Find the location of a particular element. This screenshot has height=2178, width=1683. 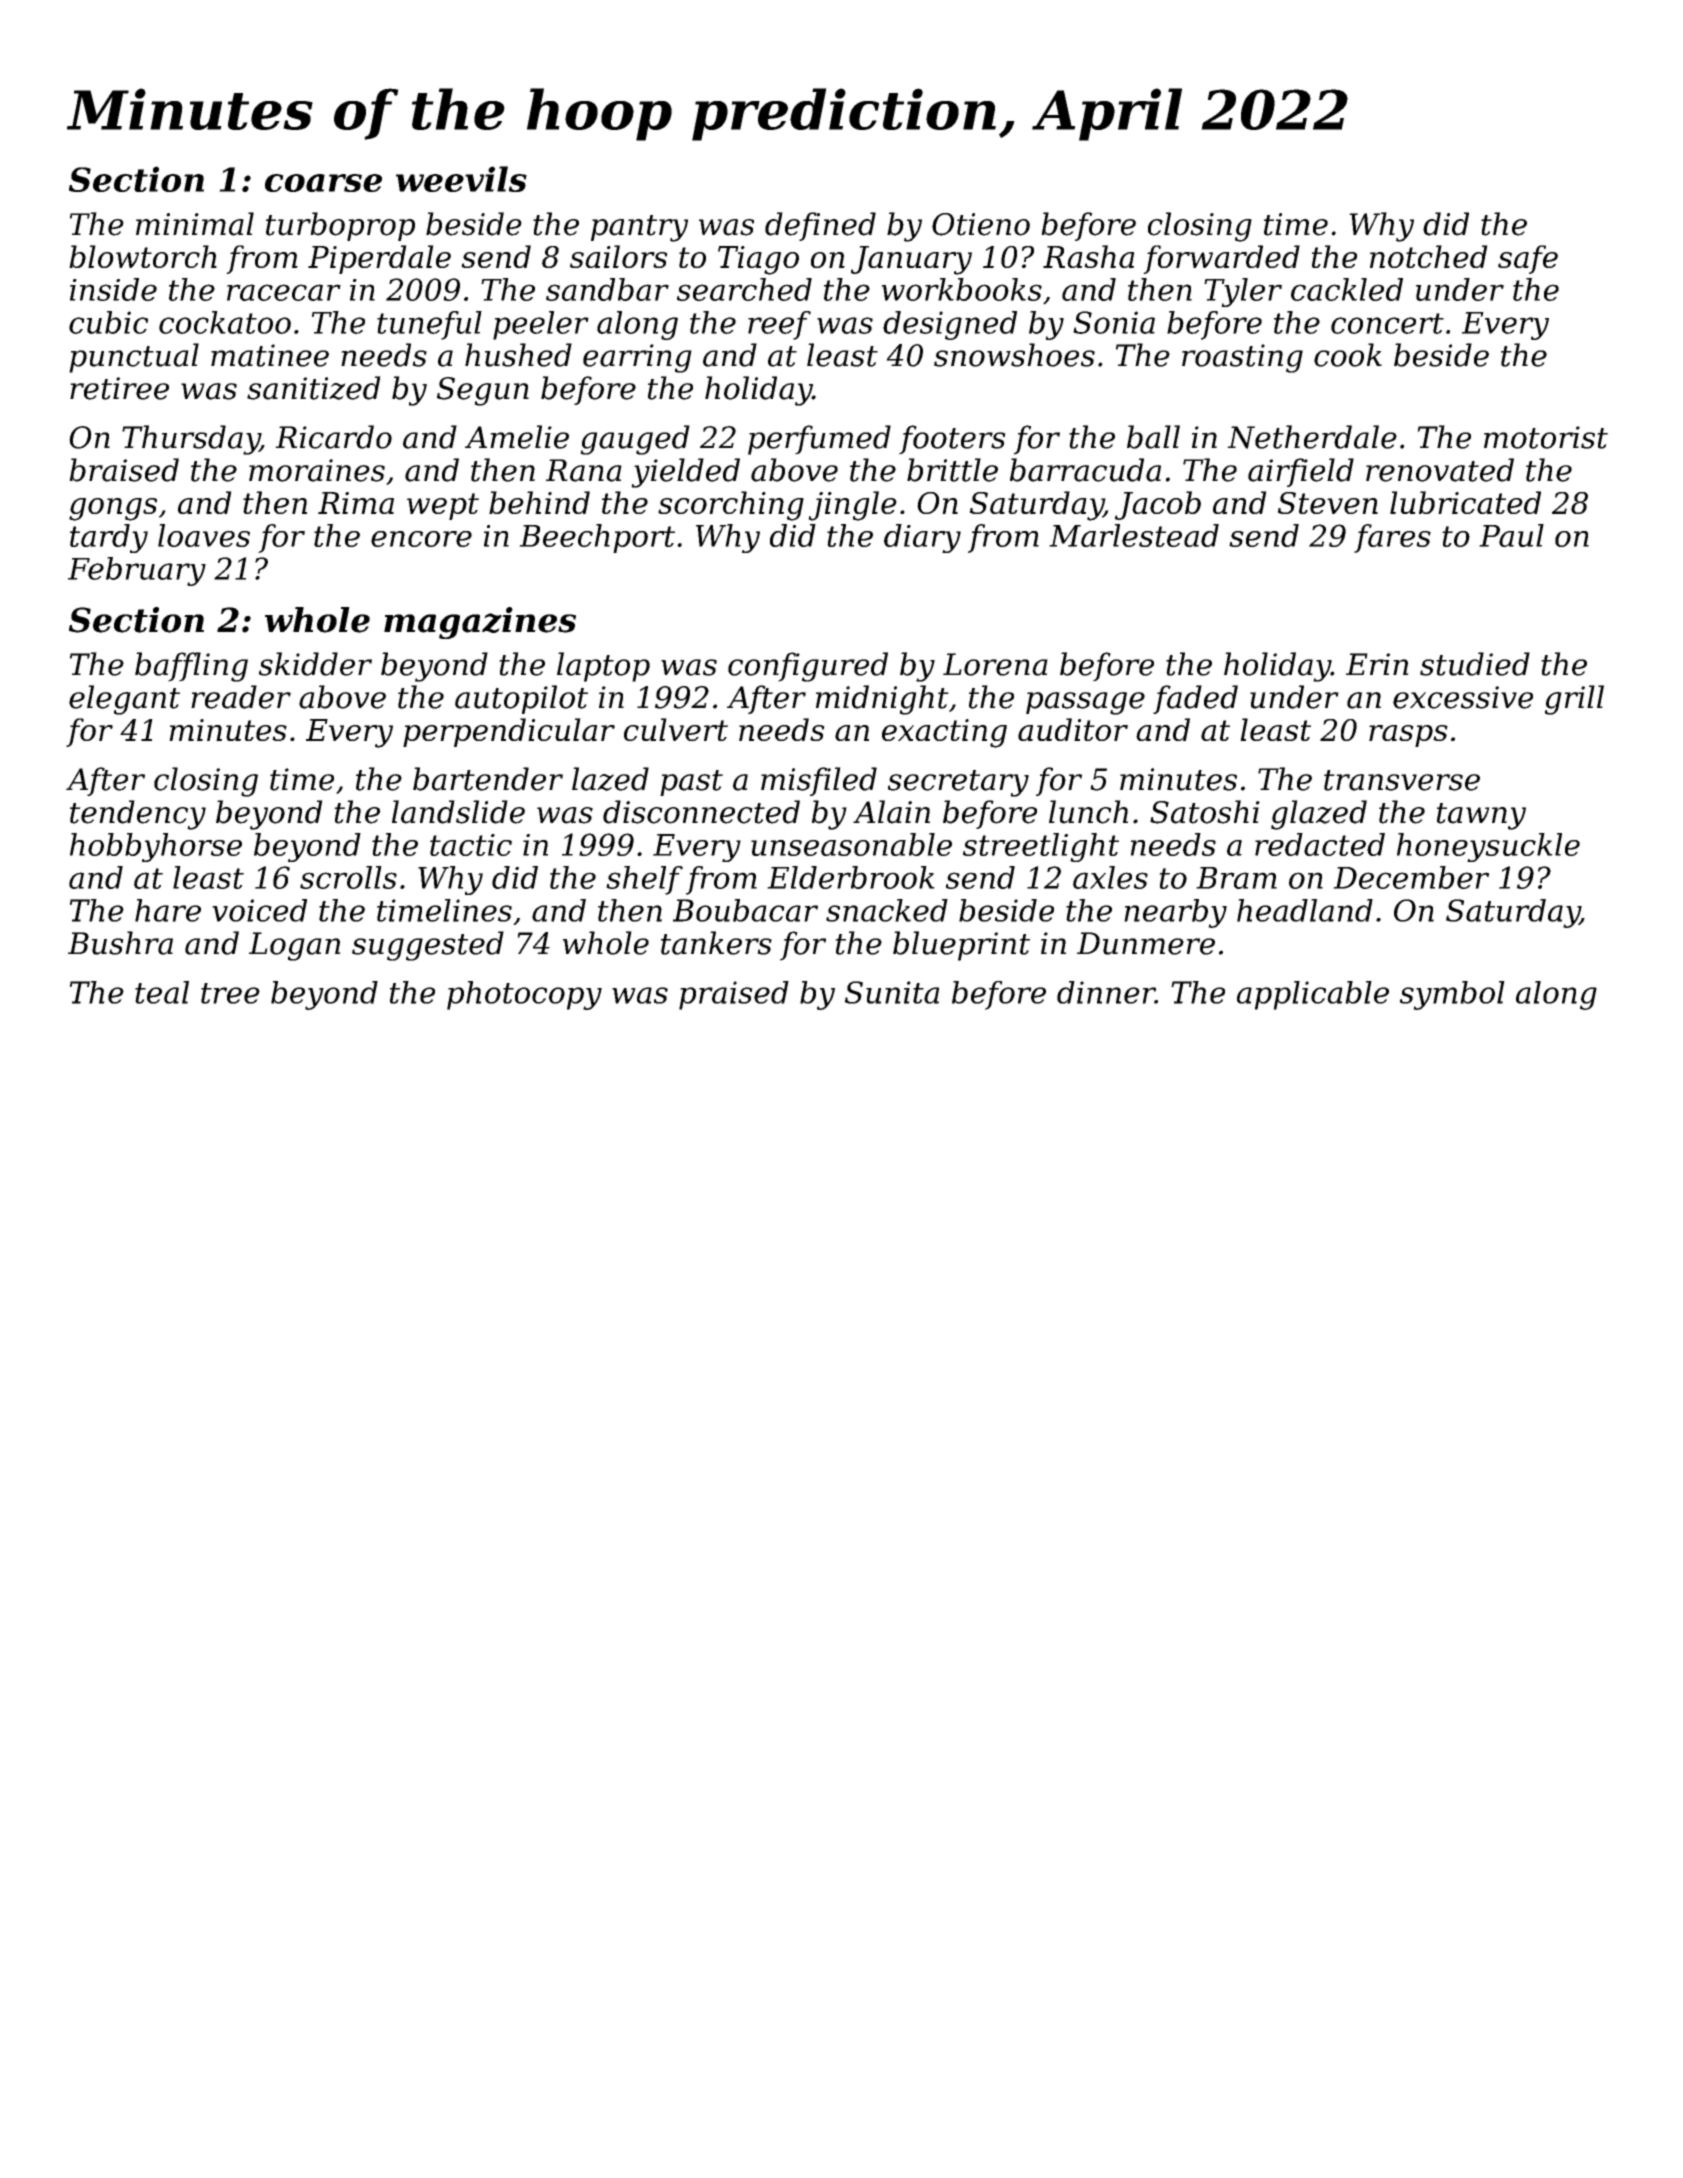

headland is located at coordinates (1305, 910).
